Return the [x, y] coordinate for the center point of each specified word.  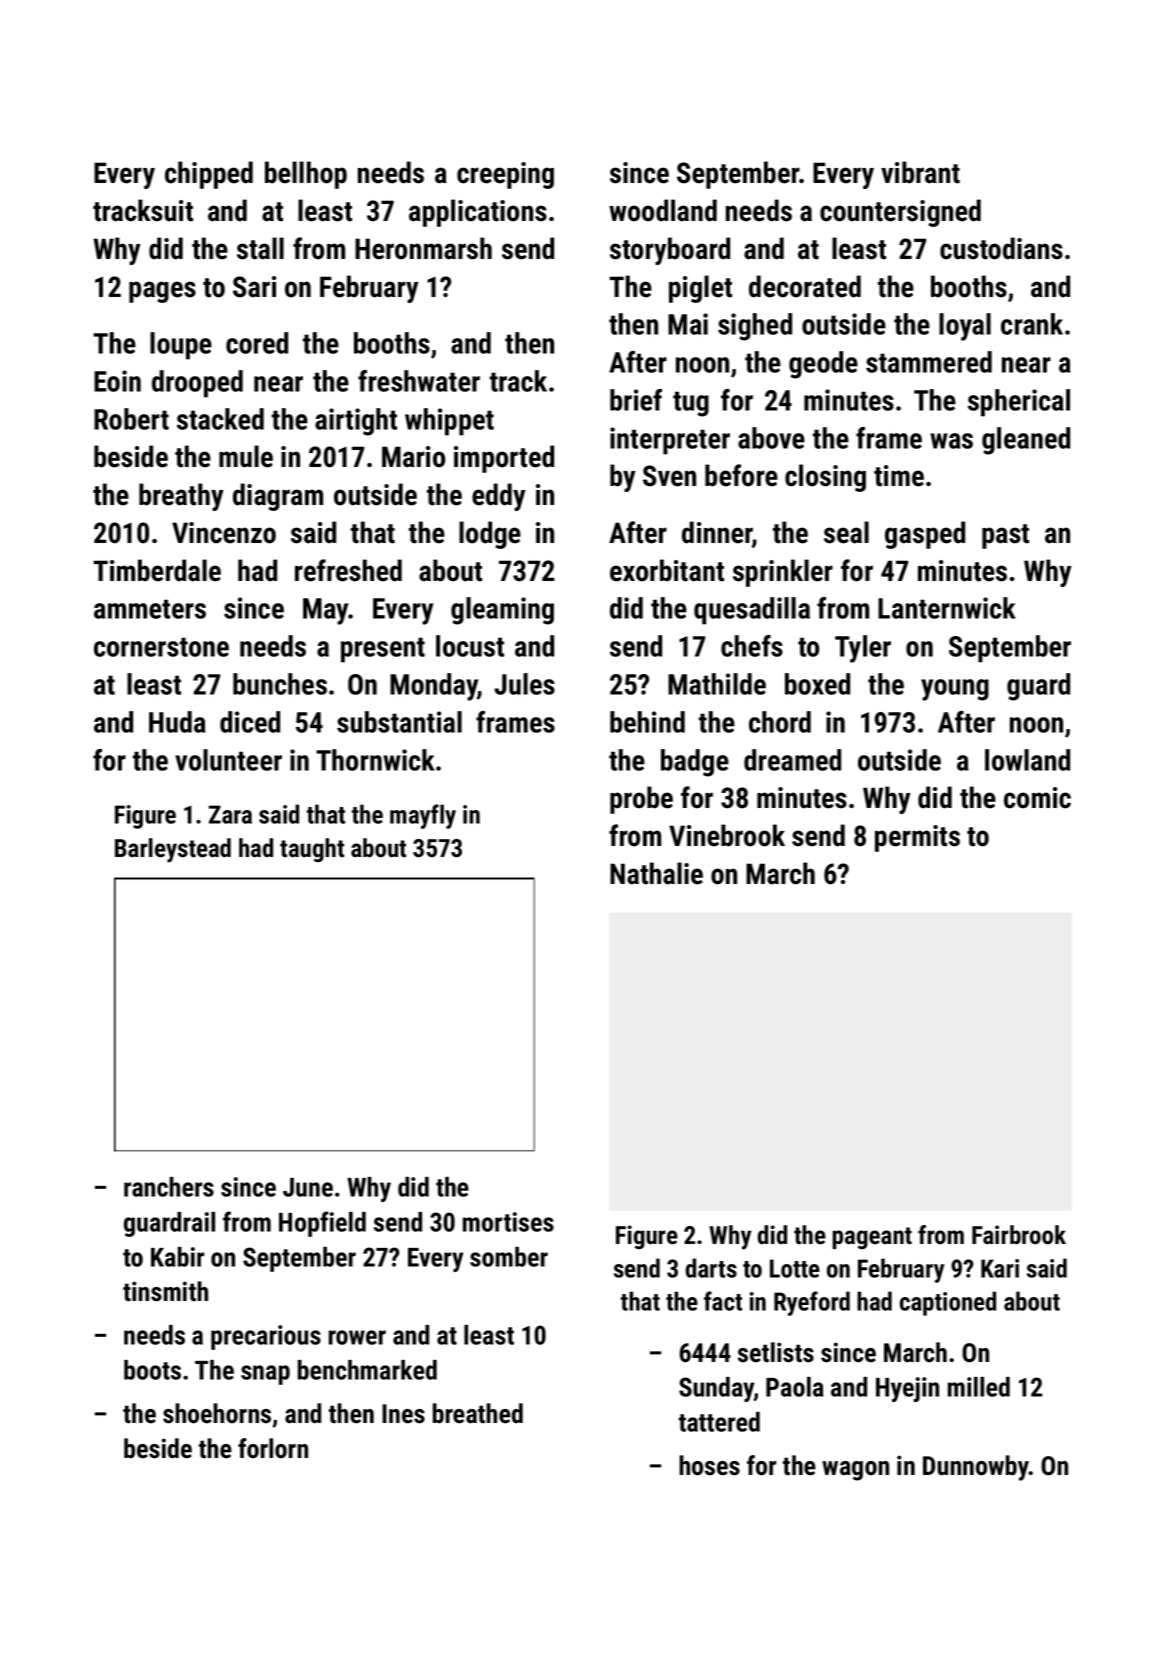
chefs [752, 646]
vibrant [920, 172]
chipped [209, 175]
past [1005, 536]
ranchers [169, 1187]
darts [711, 1268]
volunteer [228, 760]
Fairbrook [1019, 1235]
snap [265, 1375]
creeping [505, 175]
